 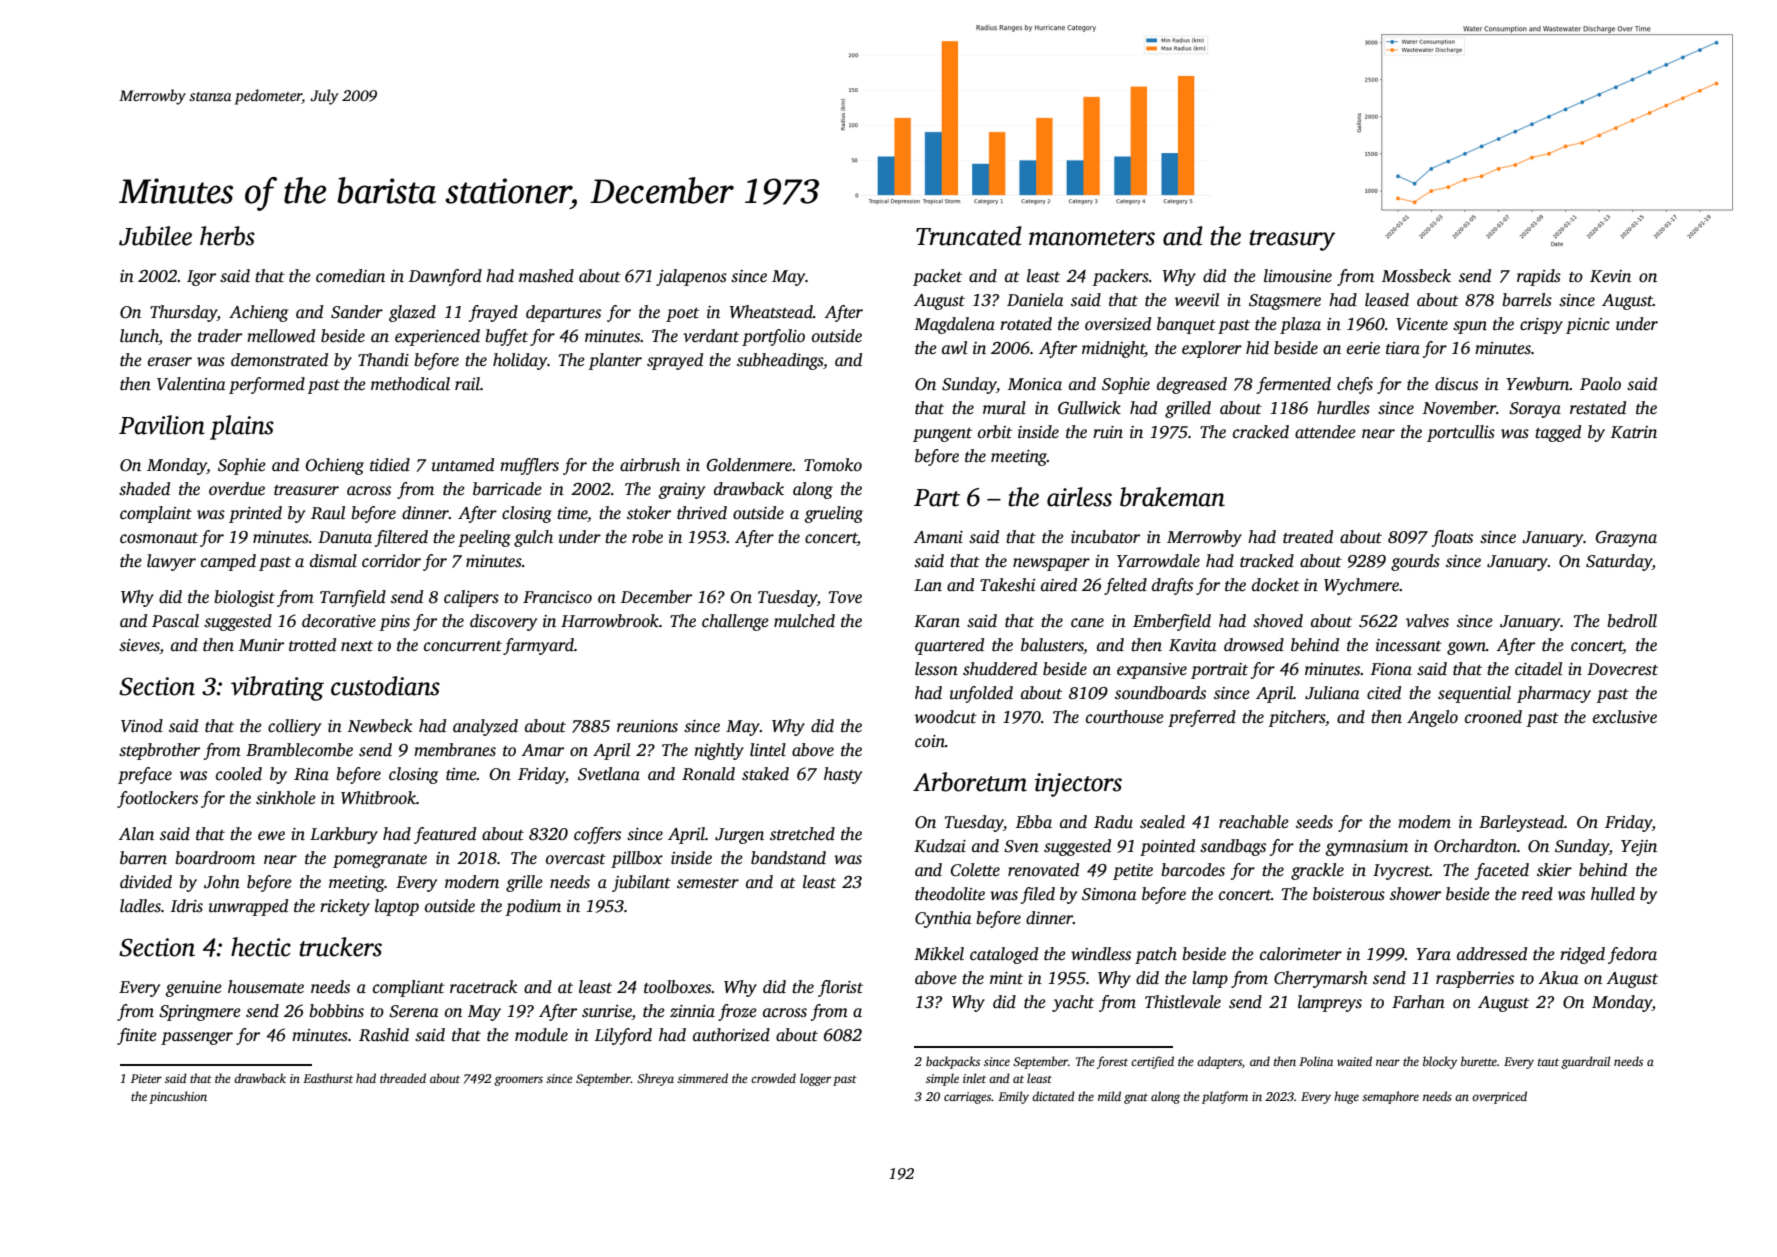 What do you see at coordinates (682, 315) in the image?
I see `poet` at bounding box center [682, 315].
